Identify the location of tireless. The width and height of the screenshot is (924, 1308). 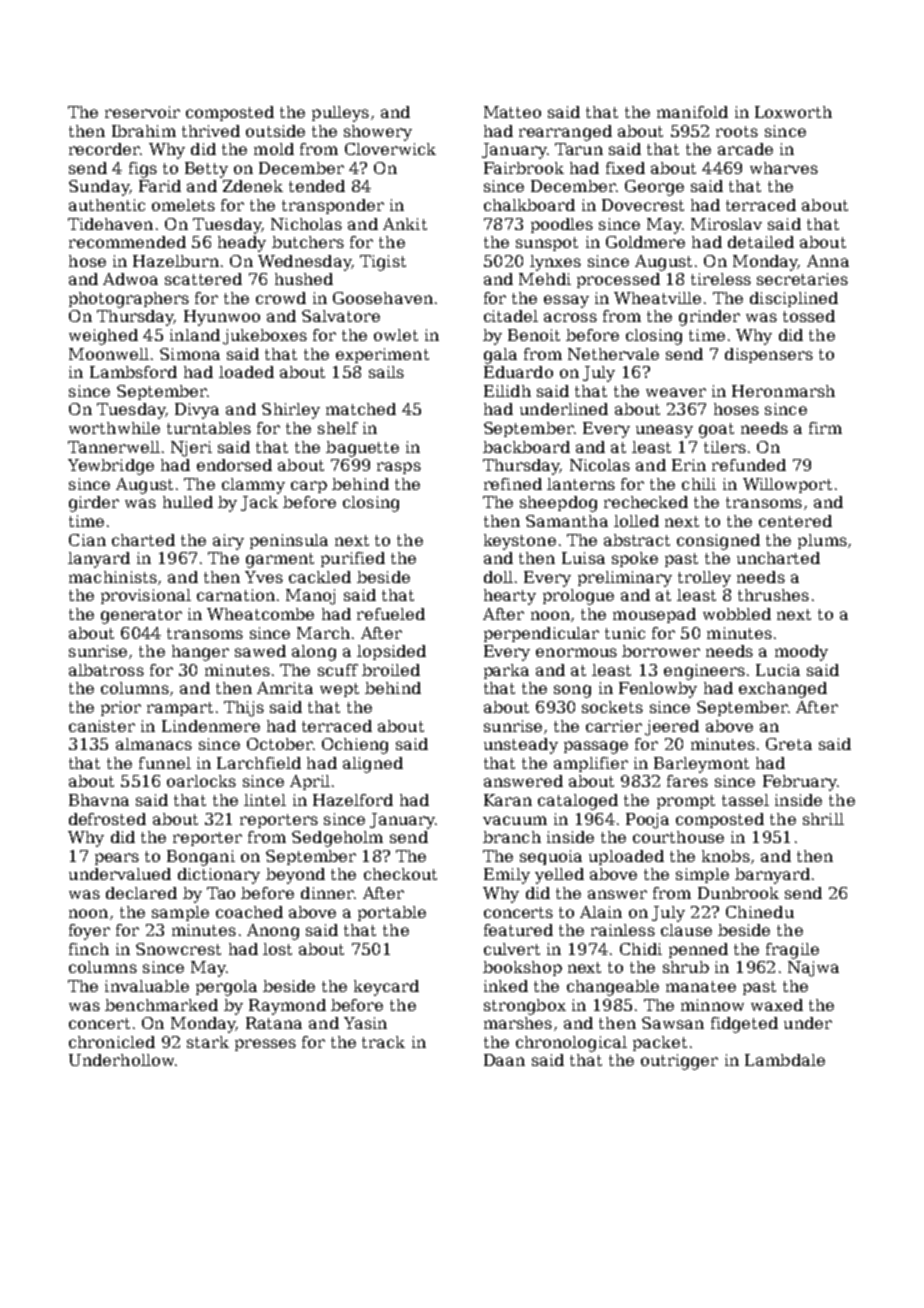
(721, 279).
